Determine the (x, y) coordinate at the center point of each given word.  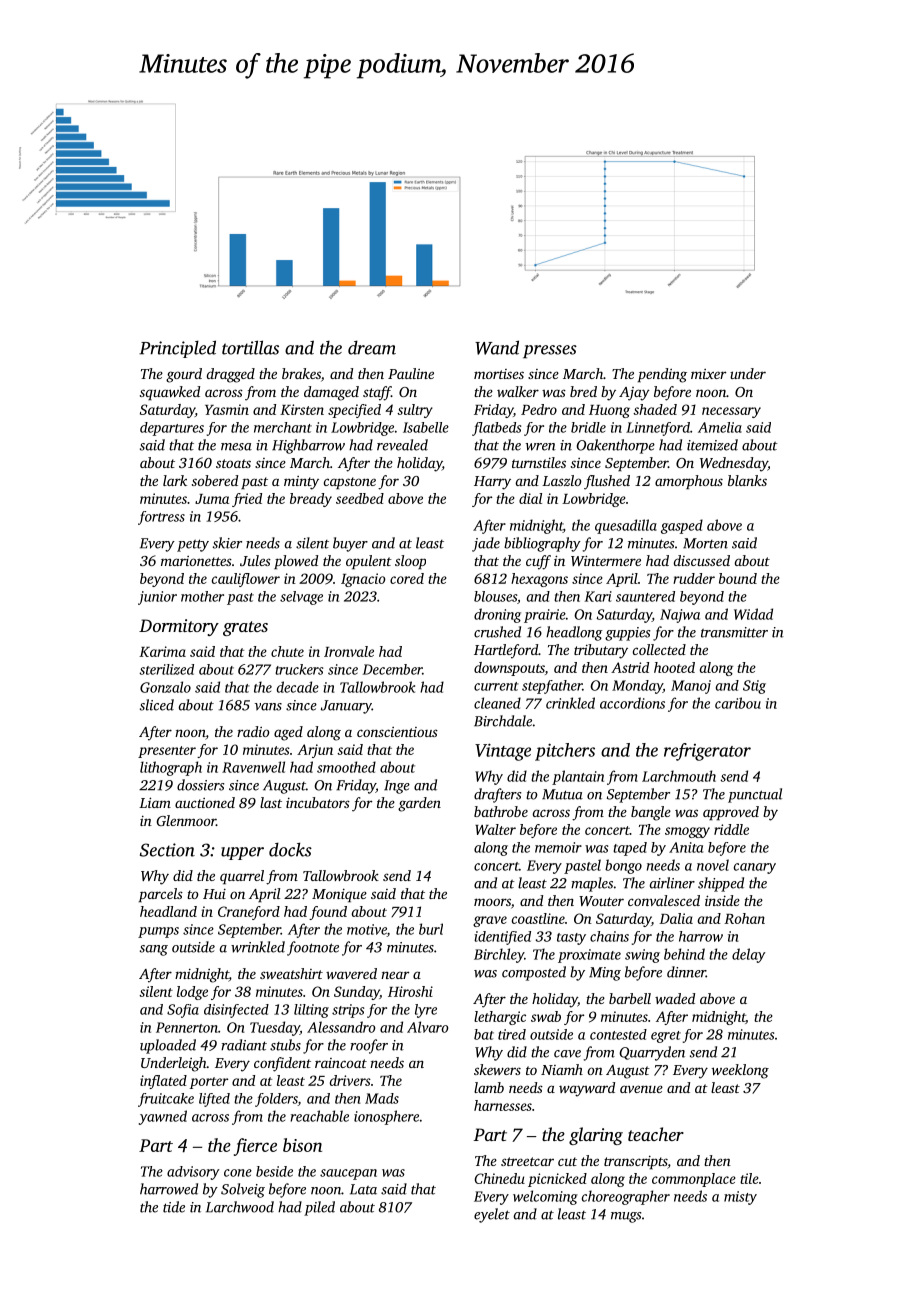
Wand (497, 347)
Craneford (249, 913)
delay (749, 955)
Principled (177, 349)
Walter (495, 829)
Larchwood (240, 1207)
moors (492, 902)
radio (253, 731)
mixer (708, 374)
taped (630, 849)
